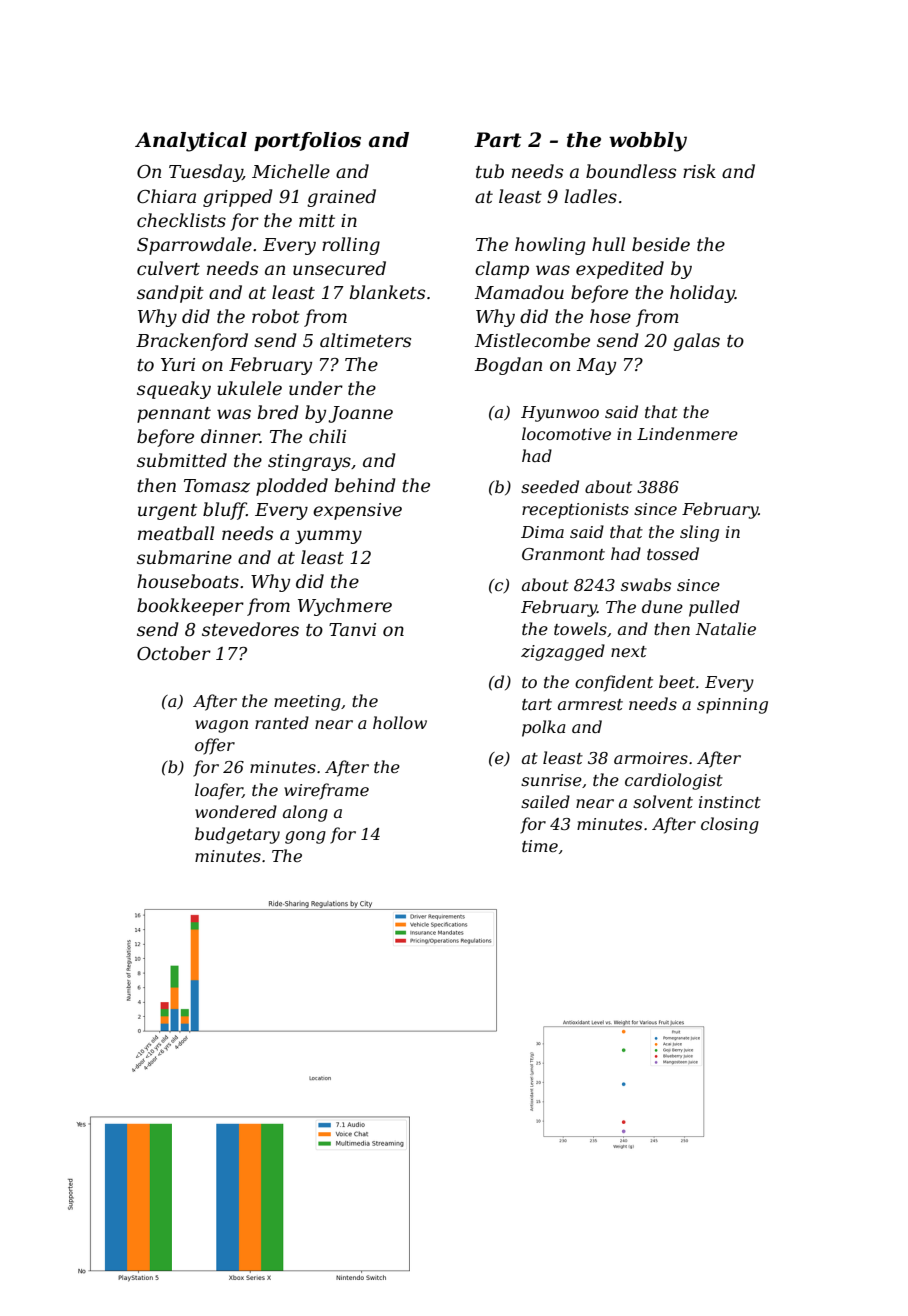 The width and height of the screenshot is (908, 1316). I want to click on Joanne, so click(360, 414).
